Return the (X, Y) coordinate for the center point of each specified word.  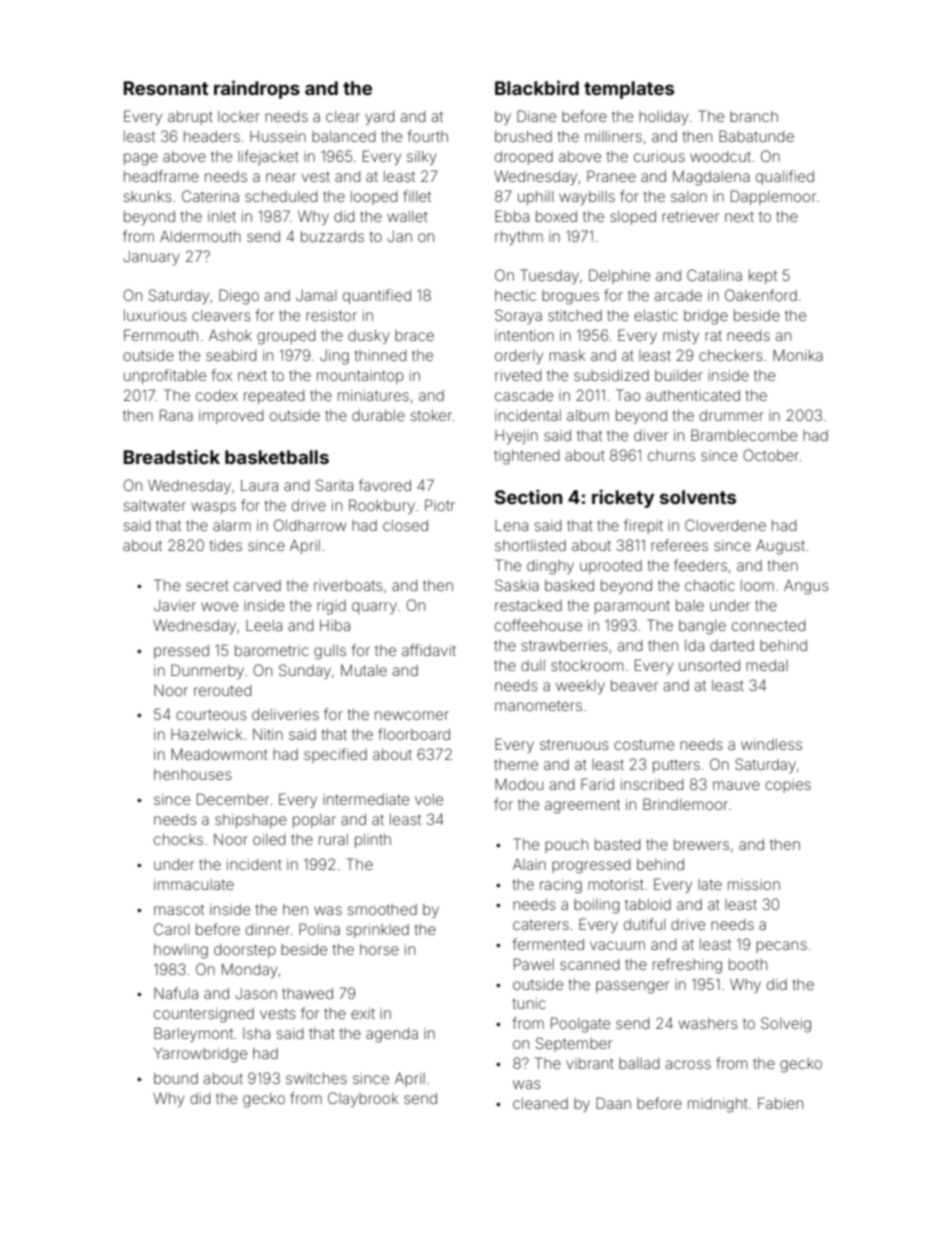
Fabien (780, 1103)
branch (754, 116)
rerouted (222, 690)
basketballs (277, 457)
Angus (806, 587)
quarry (374, 608)
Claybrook (363, 1099)
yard (379, 118)
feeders (700, 565)
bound (176, 1078)
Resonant (166, 88)
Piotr (440, 505)
